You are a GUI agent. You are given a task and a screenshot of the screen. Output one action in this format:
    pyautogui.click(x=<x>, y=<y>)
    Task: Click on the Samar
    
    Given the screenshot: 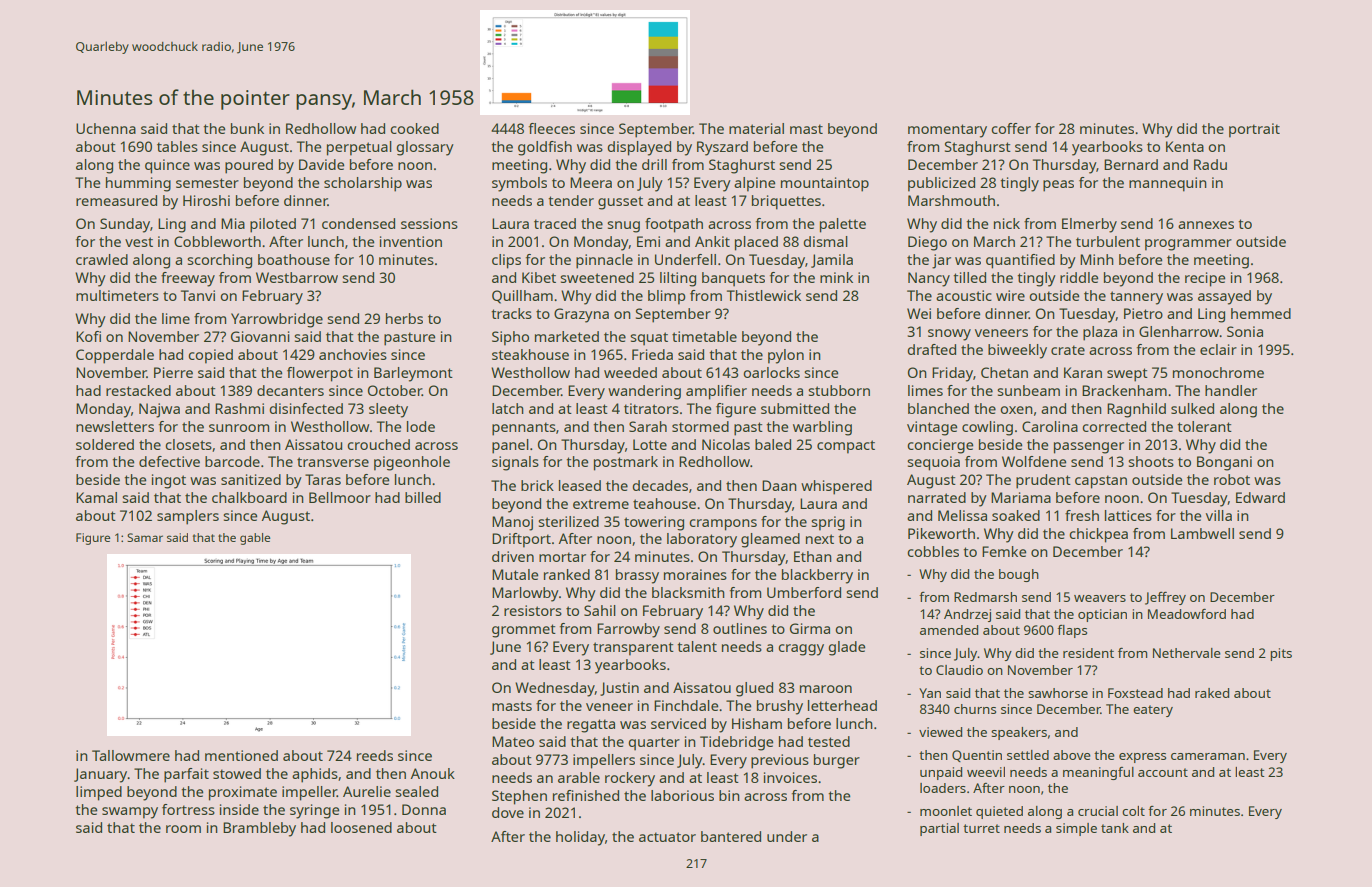 What is the action you would take?
    pyautogui.click(x=145, y=537)
